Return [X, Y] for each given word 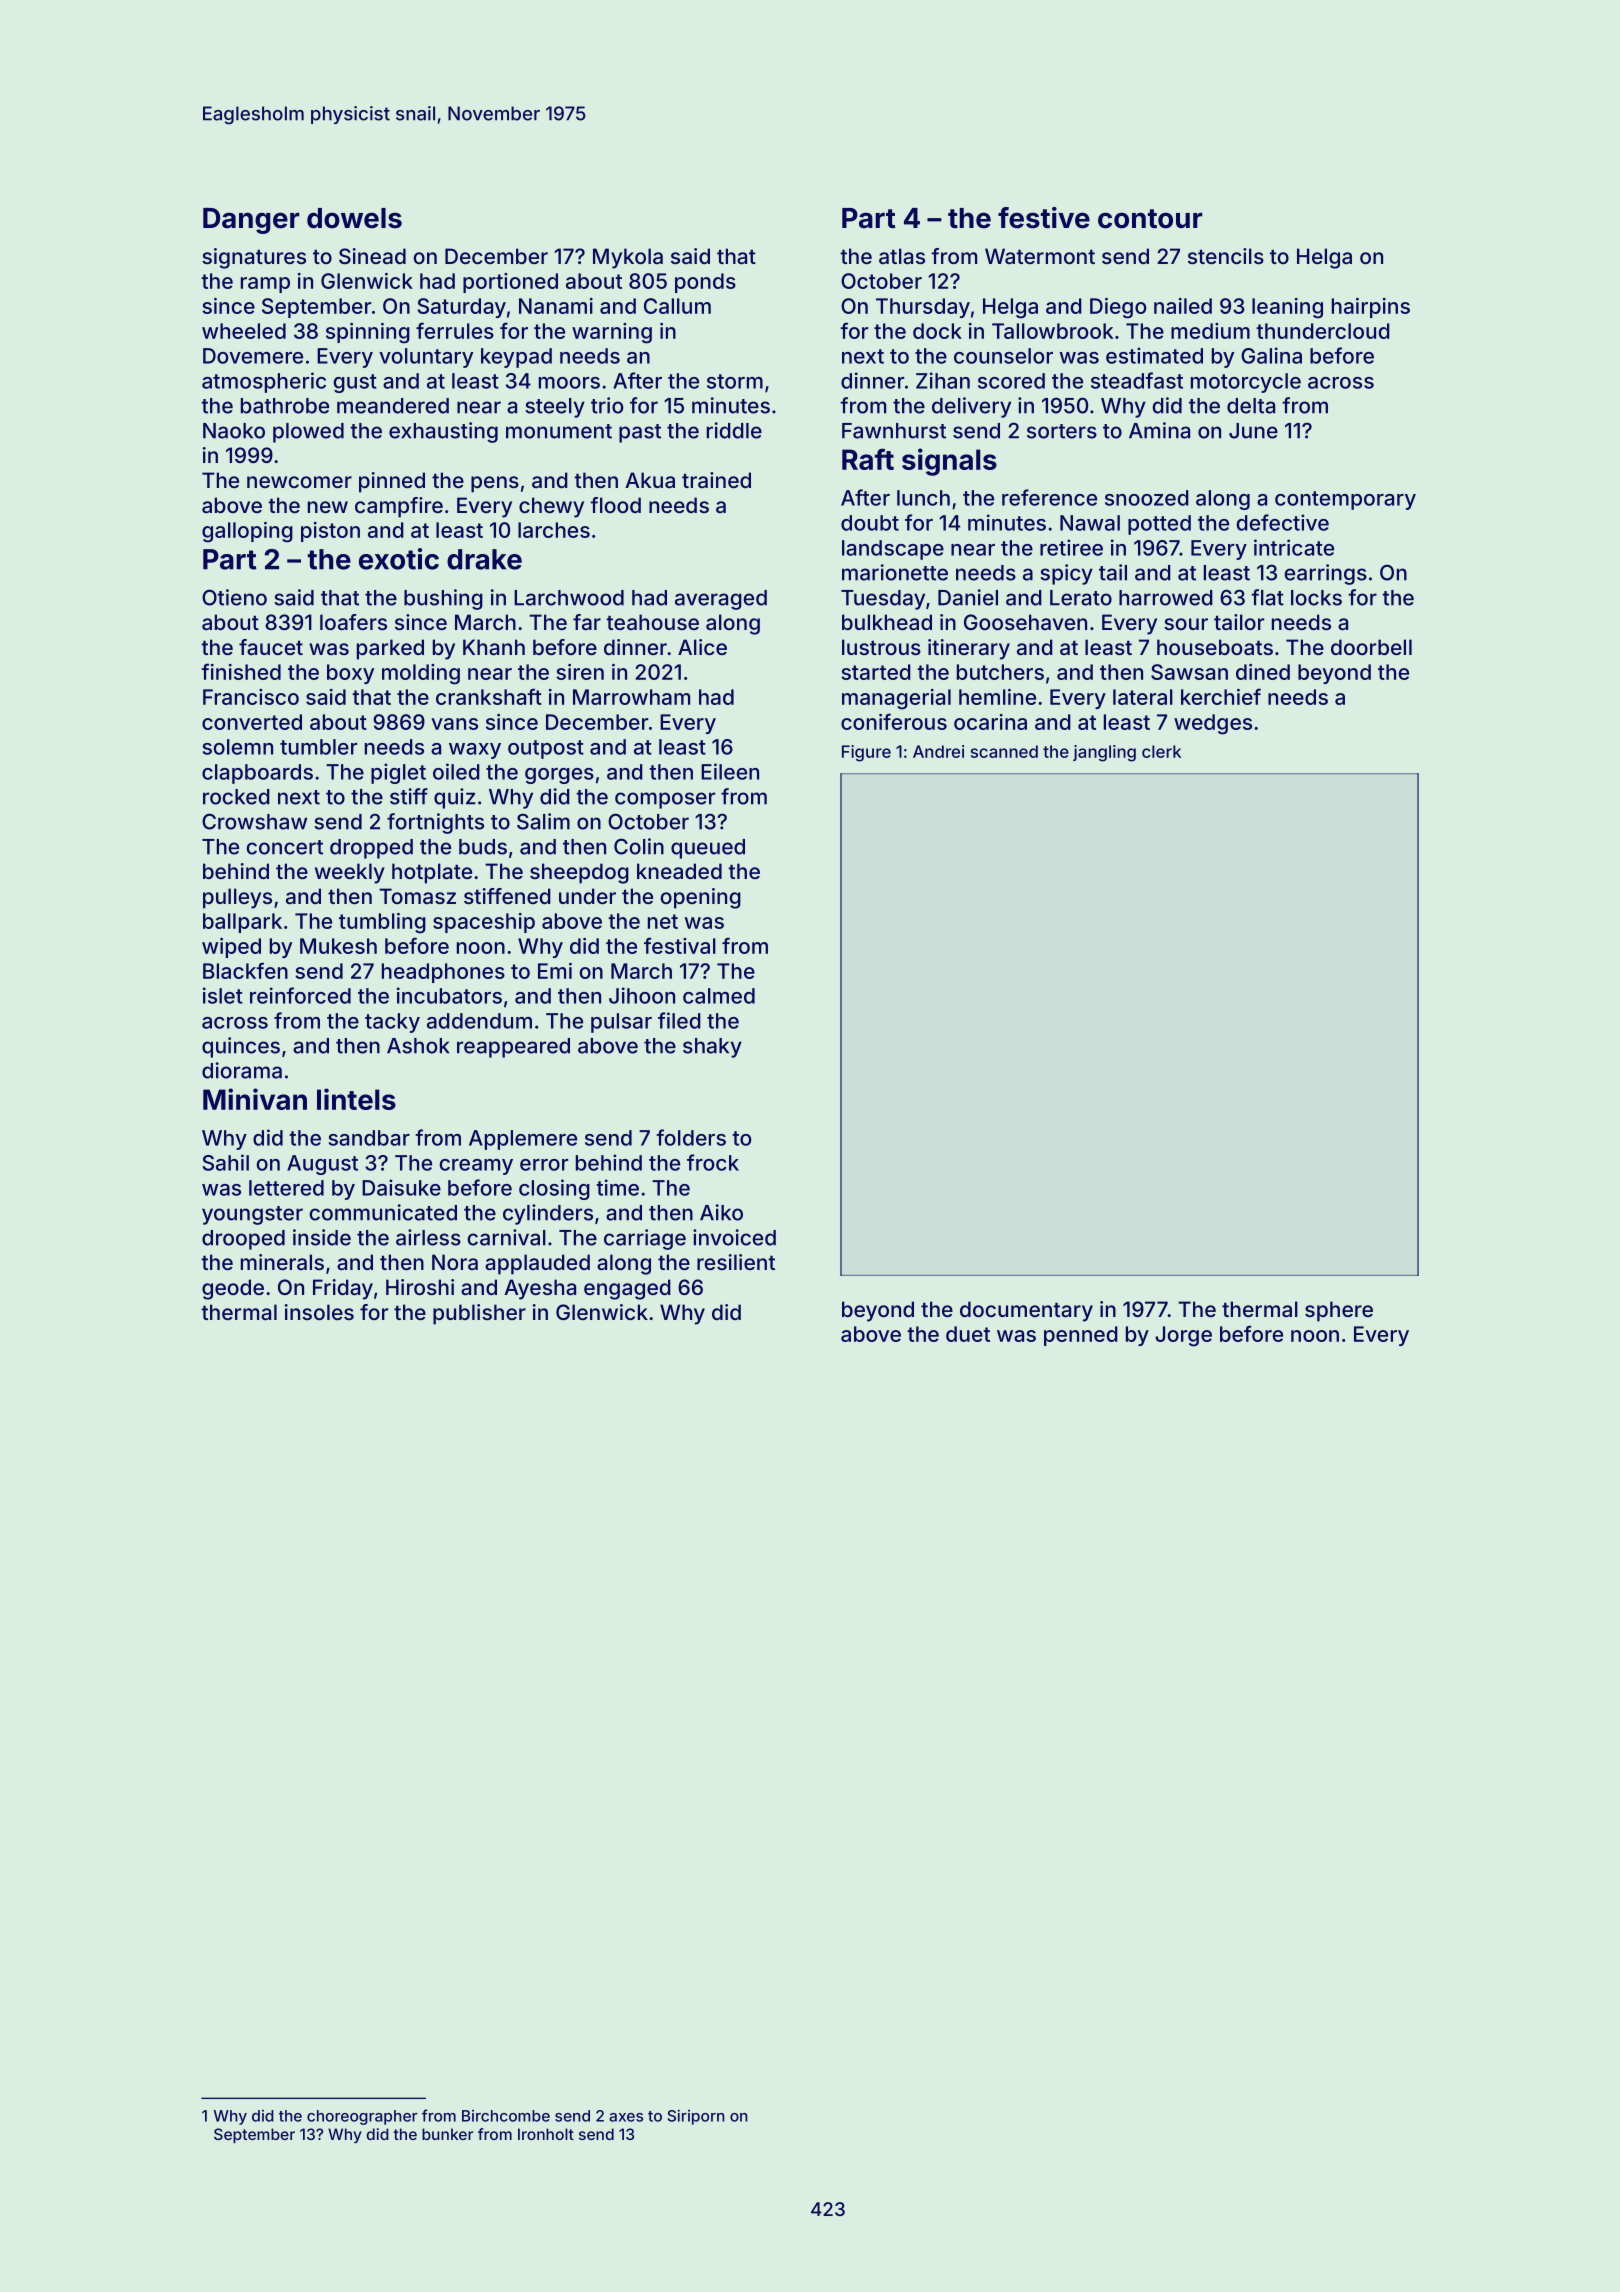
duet [968, 1334]
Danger [251, 221]
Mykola [628, 258]
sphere [1339, 1311]
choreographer [362, 2117]
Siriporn [696, 2117]
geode [233, 1289]
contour [1150, 219]
